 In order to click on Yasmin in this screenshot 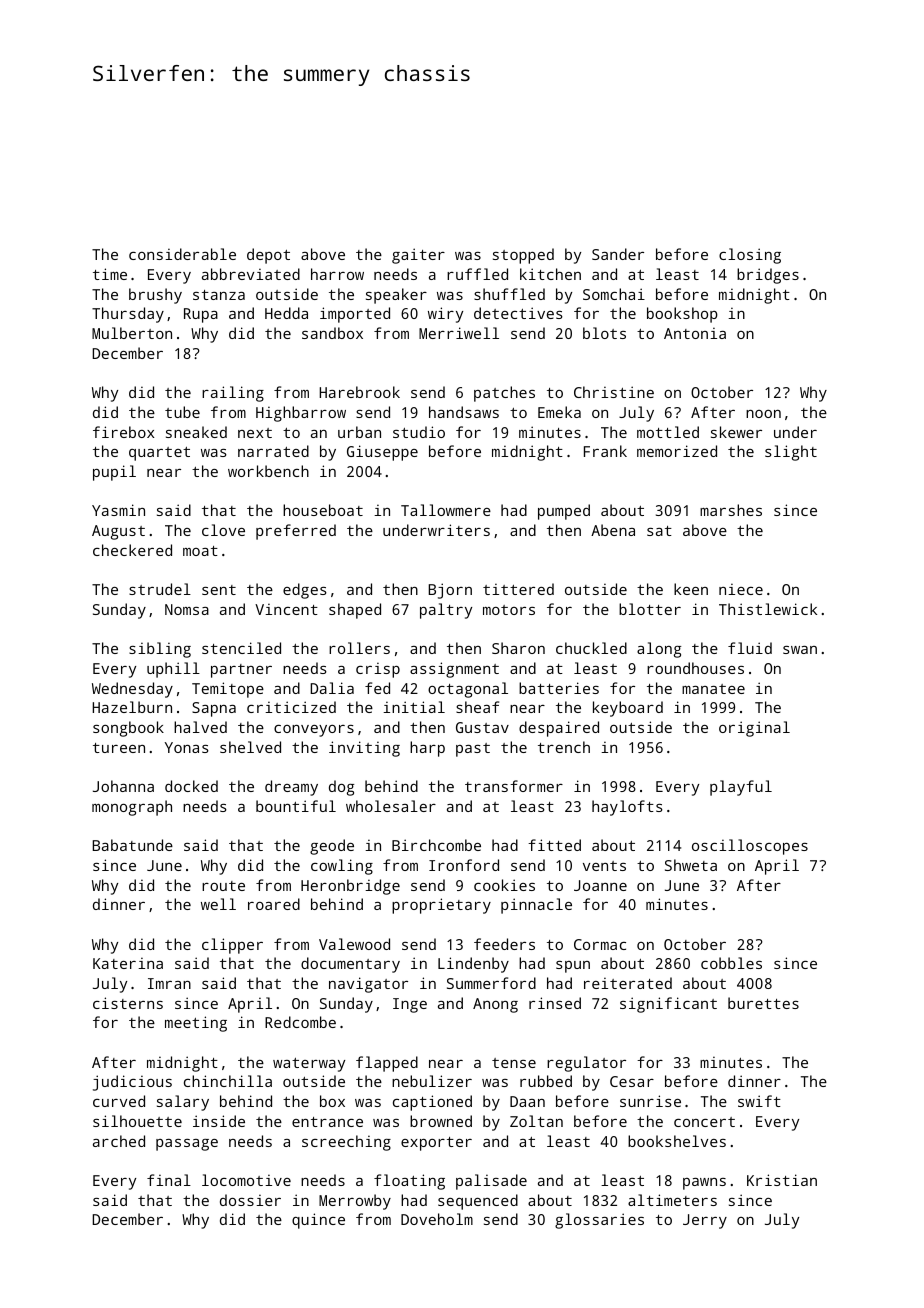, I will do `click(118, 510)`.
